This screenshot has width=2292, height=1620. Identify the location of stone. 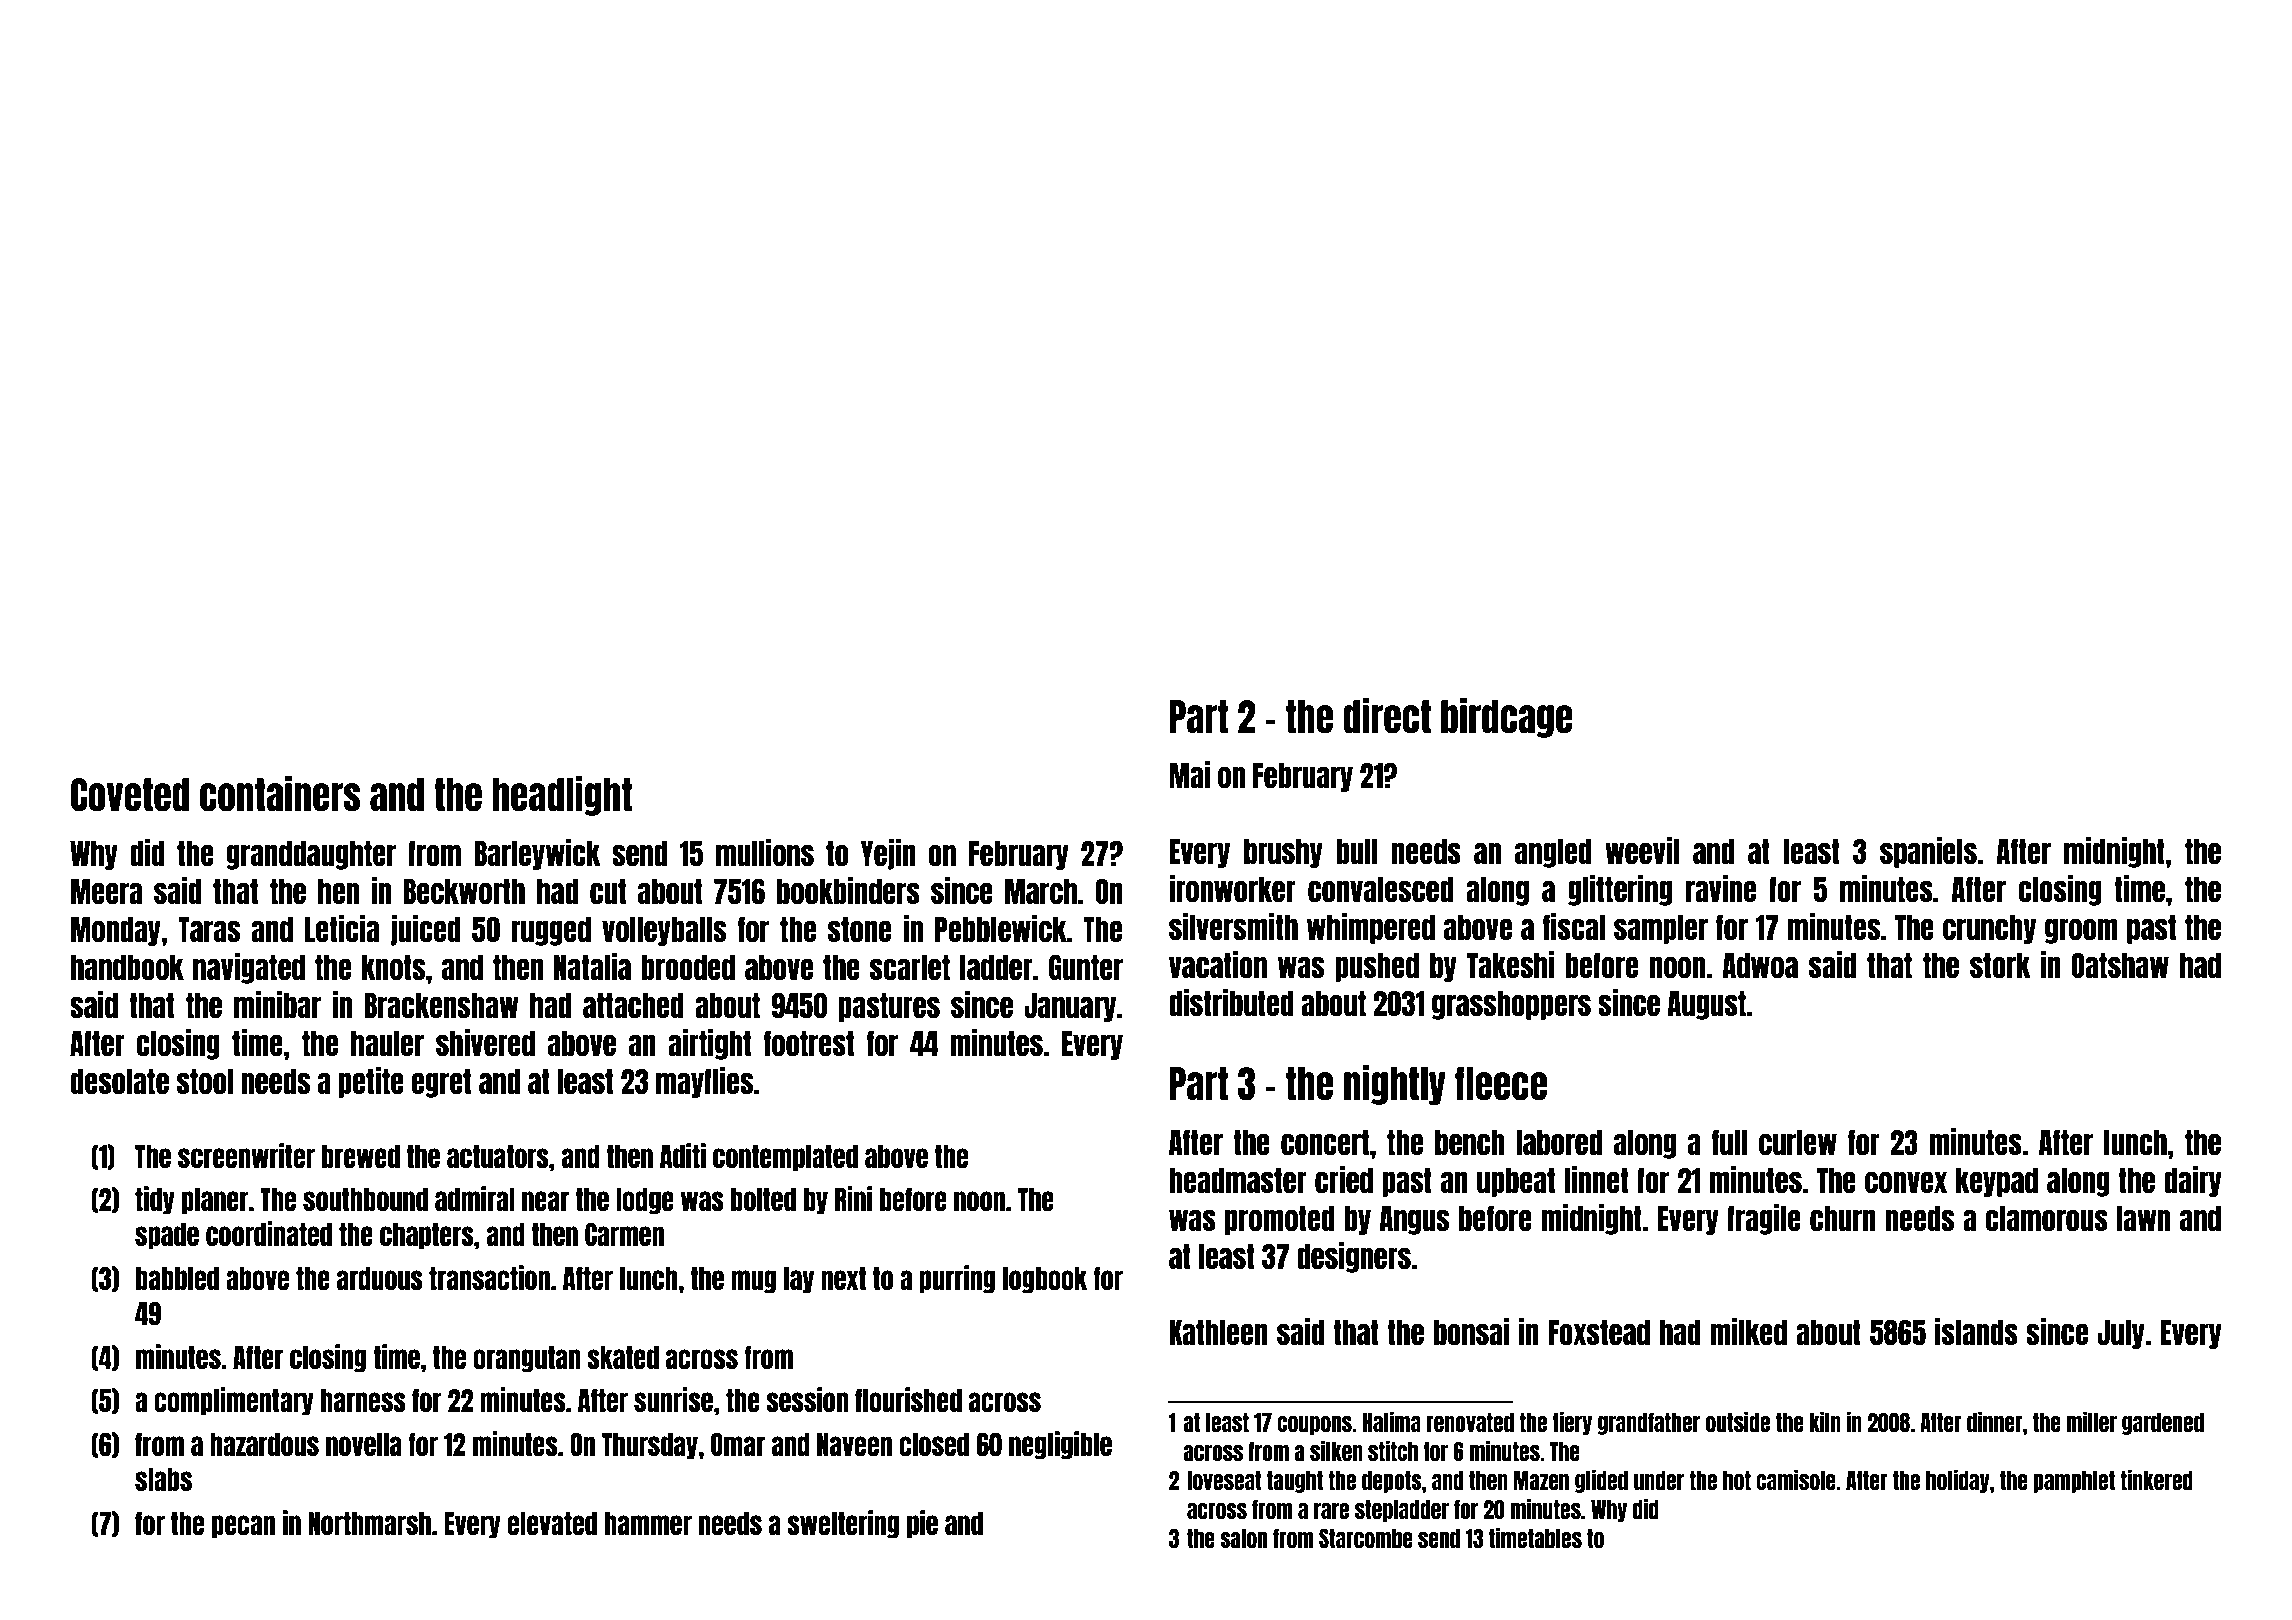
(859, 929).
